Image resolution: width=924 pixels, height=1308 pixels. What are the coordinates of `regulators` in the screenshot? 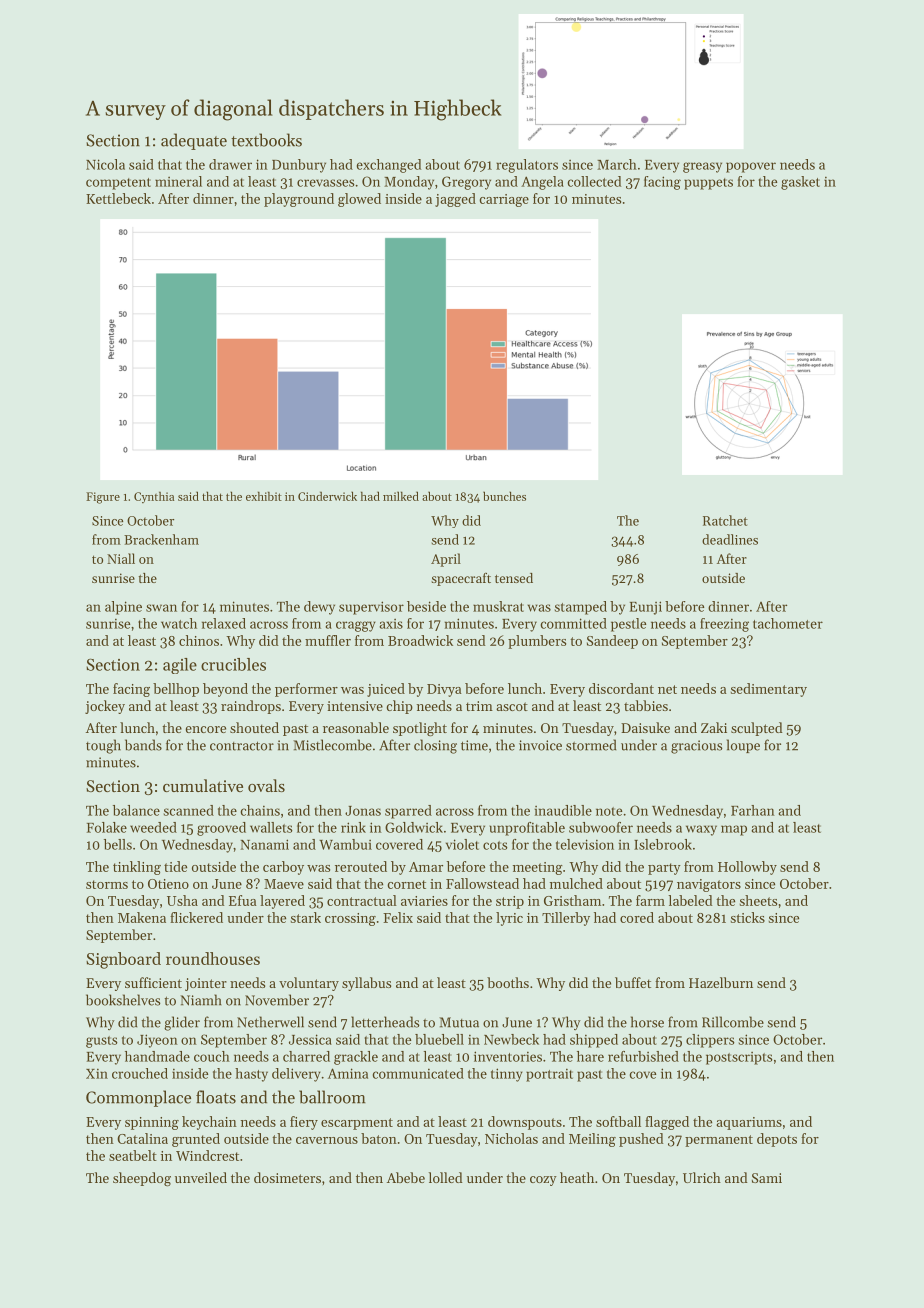 It's located at (527, 166).
